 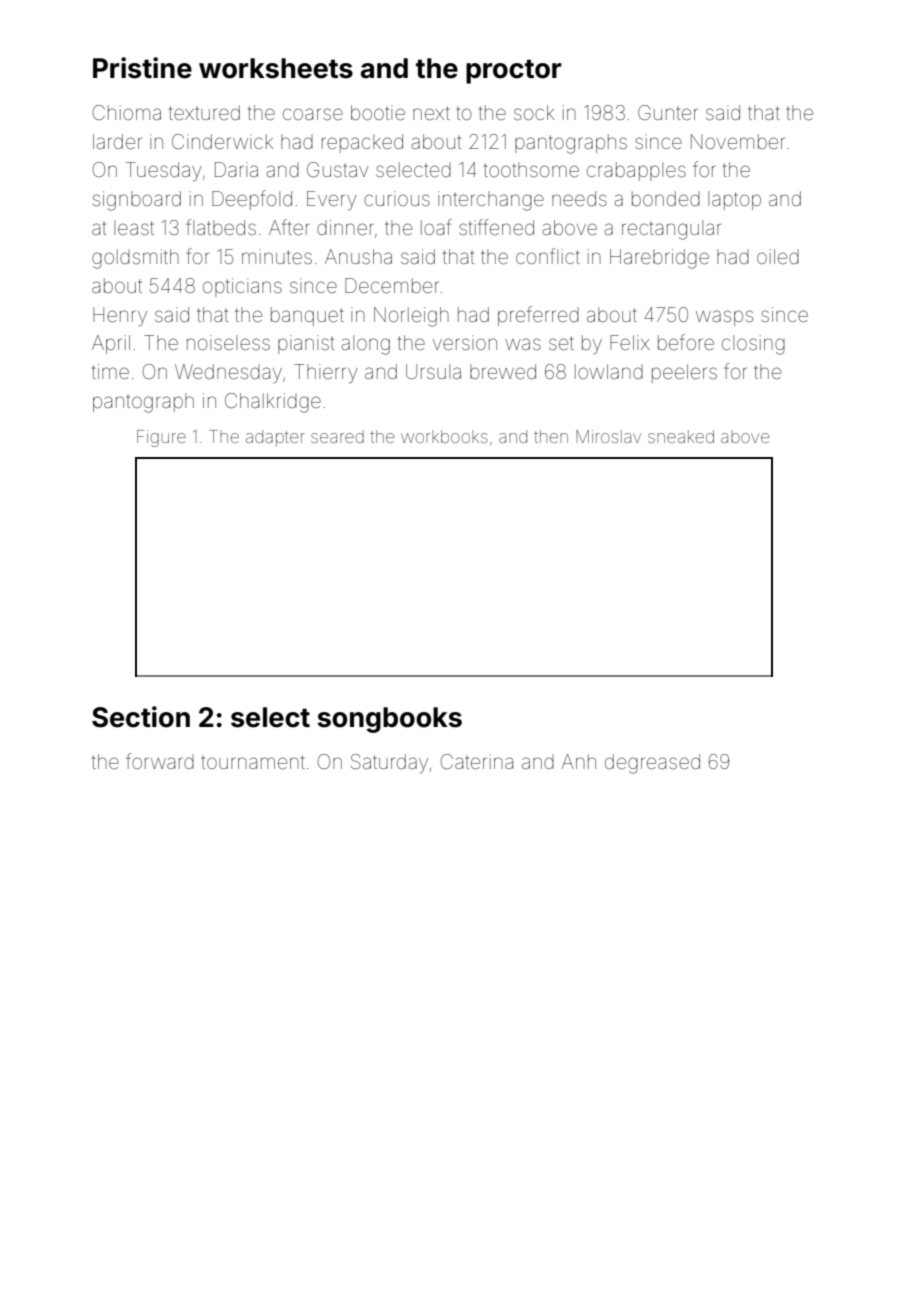 I want to click on worksheets, so click(x=276, y=68).
